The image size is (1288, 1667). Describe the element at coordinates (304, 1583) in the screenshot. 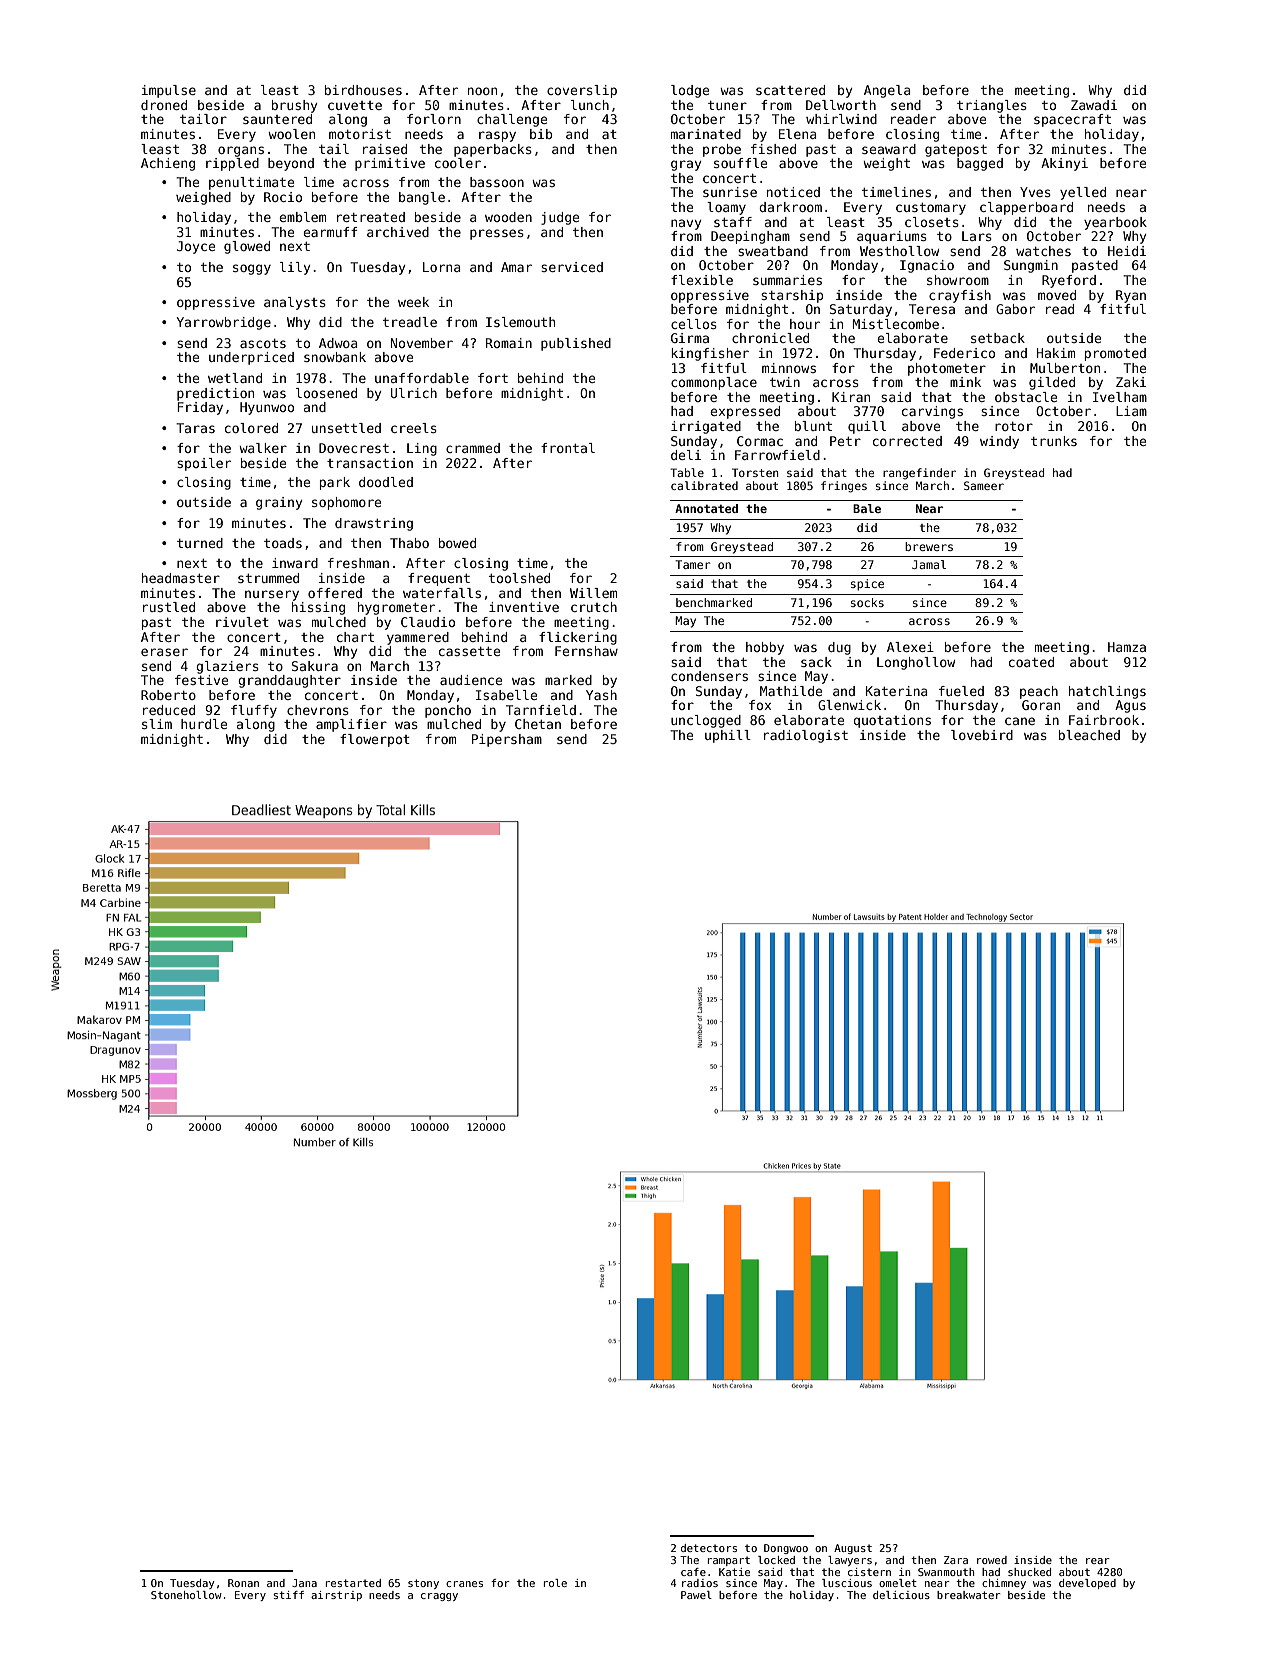

I see `Jana` at that location.
